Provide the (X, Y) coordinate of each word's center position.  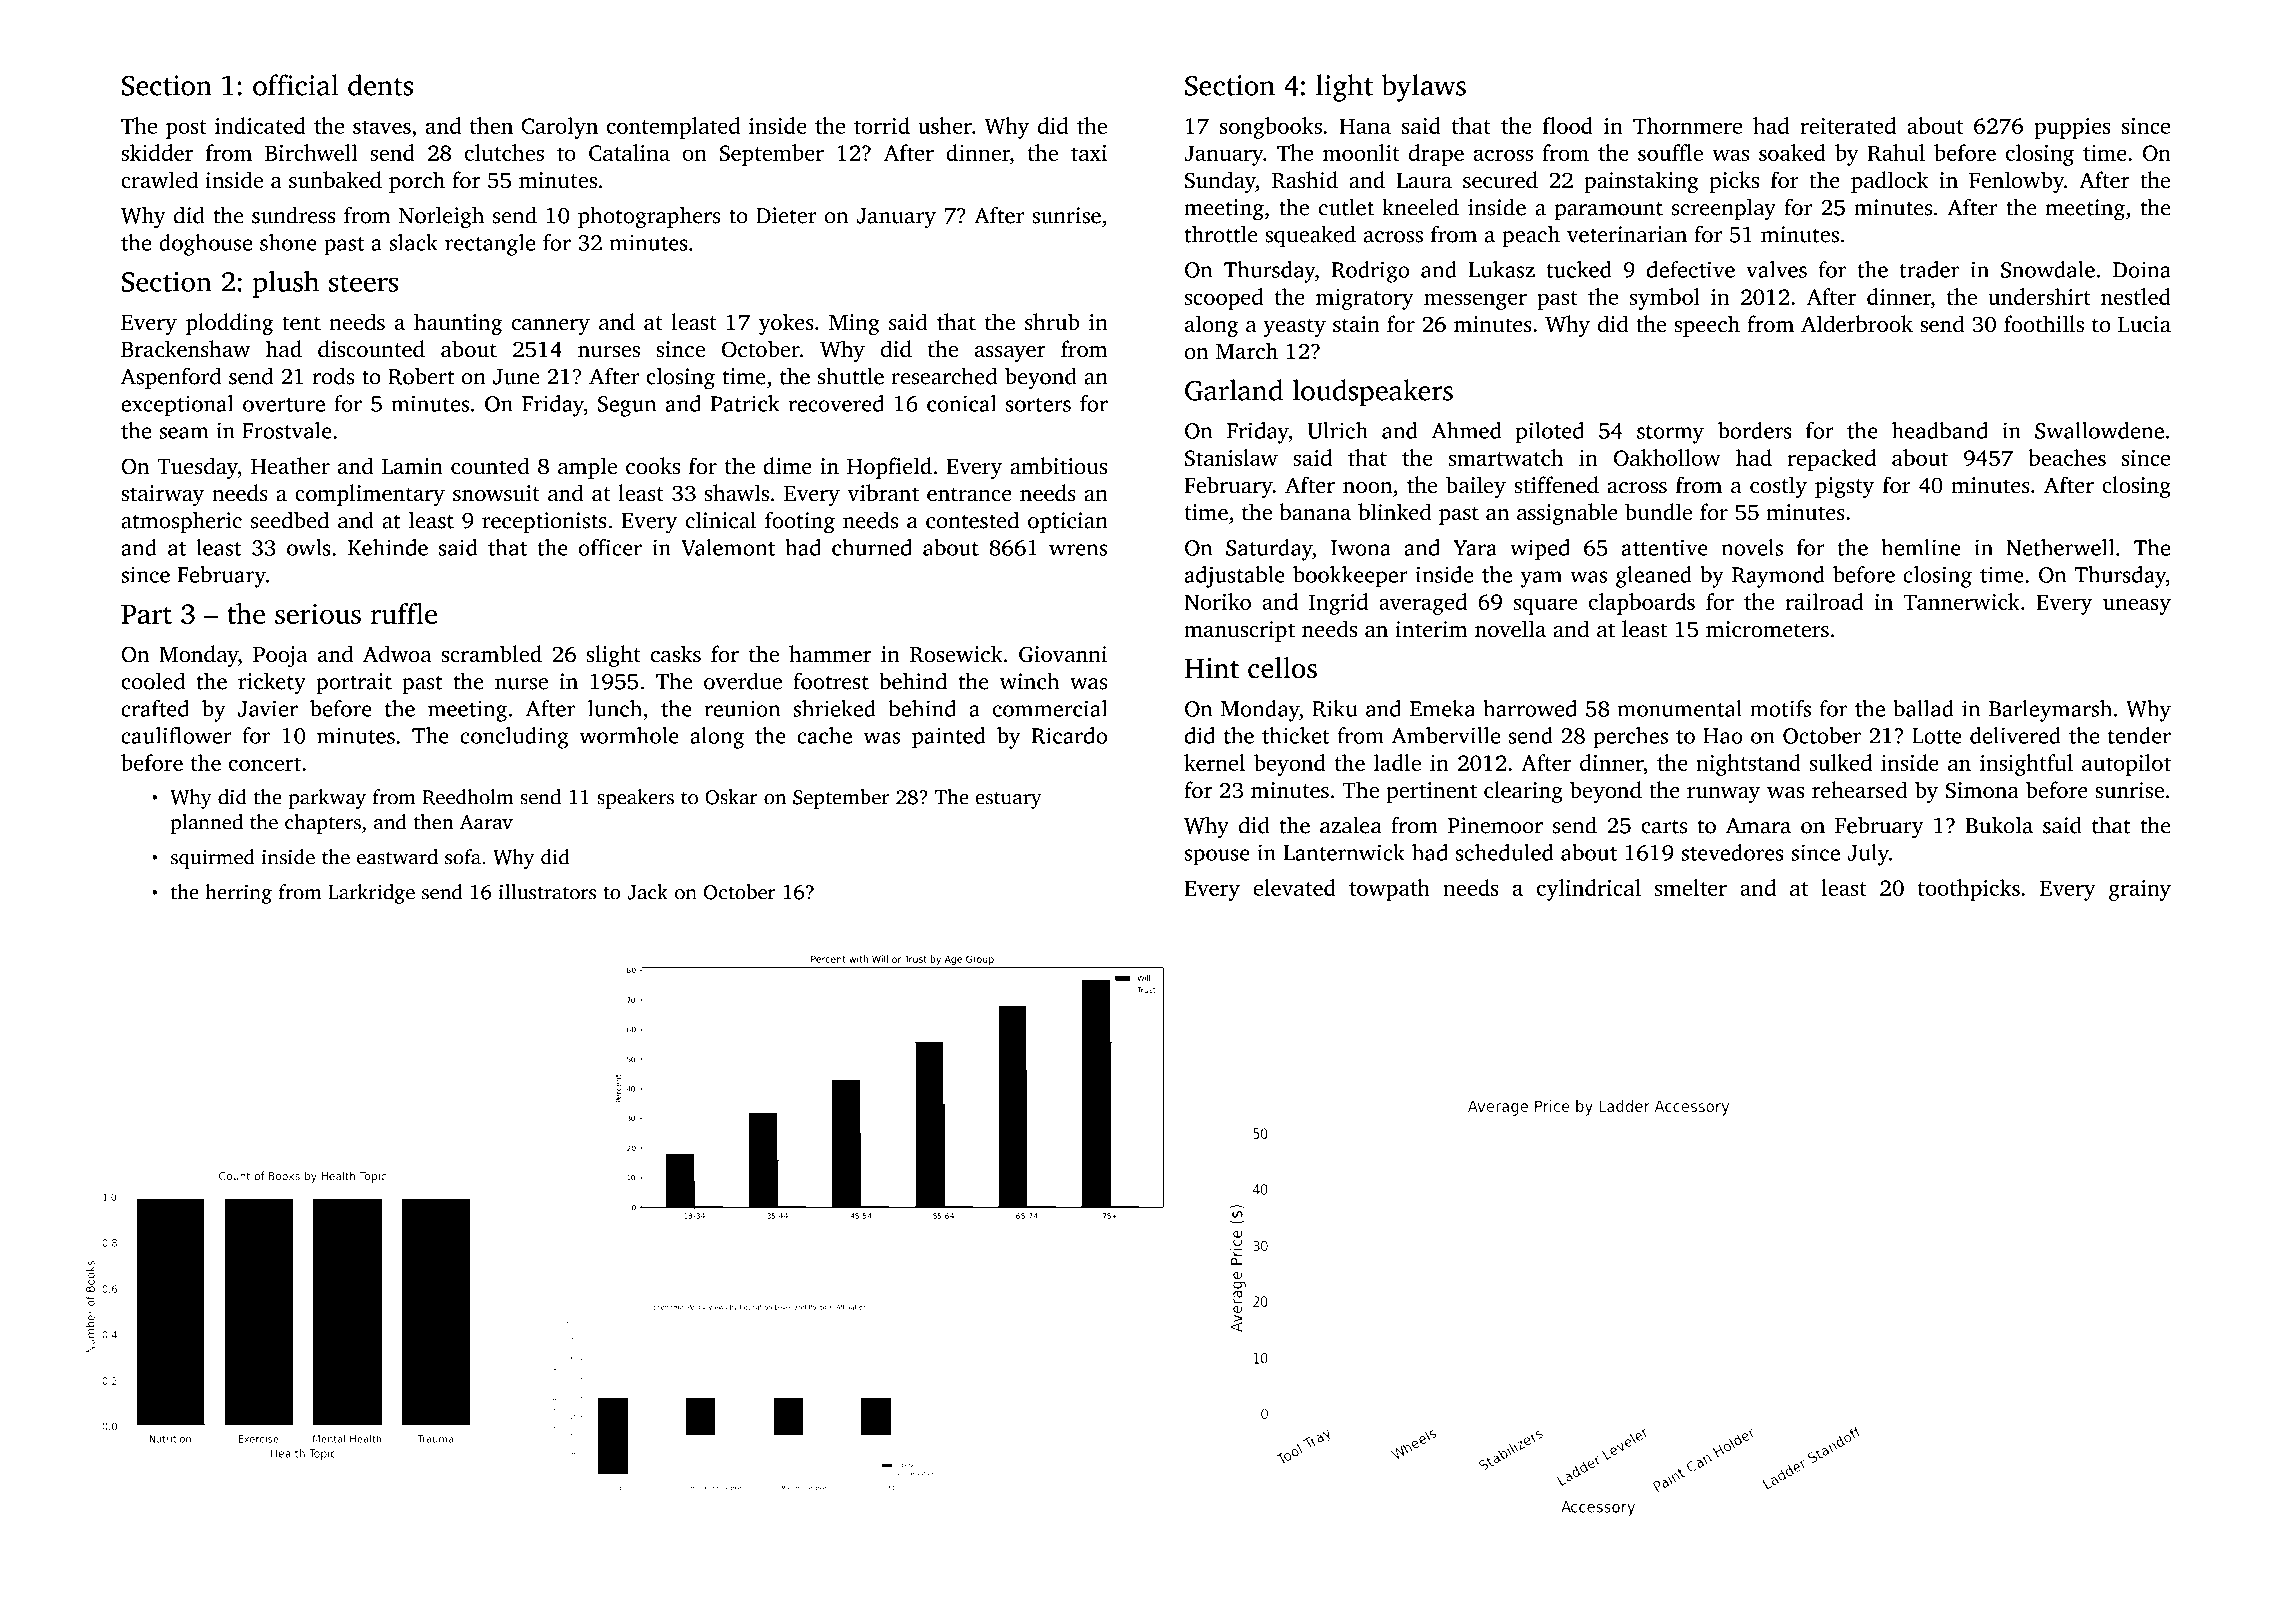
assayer (1010, 354)
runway (1723, 795)
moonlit (1361, 152)
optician (1068, 522)
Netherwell (2060, 547)
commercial (1050, 708)
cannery (551, 327)
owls (309, 547)
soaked (1792, 152)
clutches (504, 152)
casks (676, 654)
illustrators (547, 892)
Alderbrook (1857, 324)
